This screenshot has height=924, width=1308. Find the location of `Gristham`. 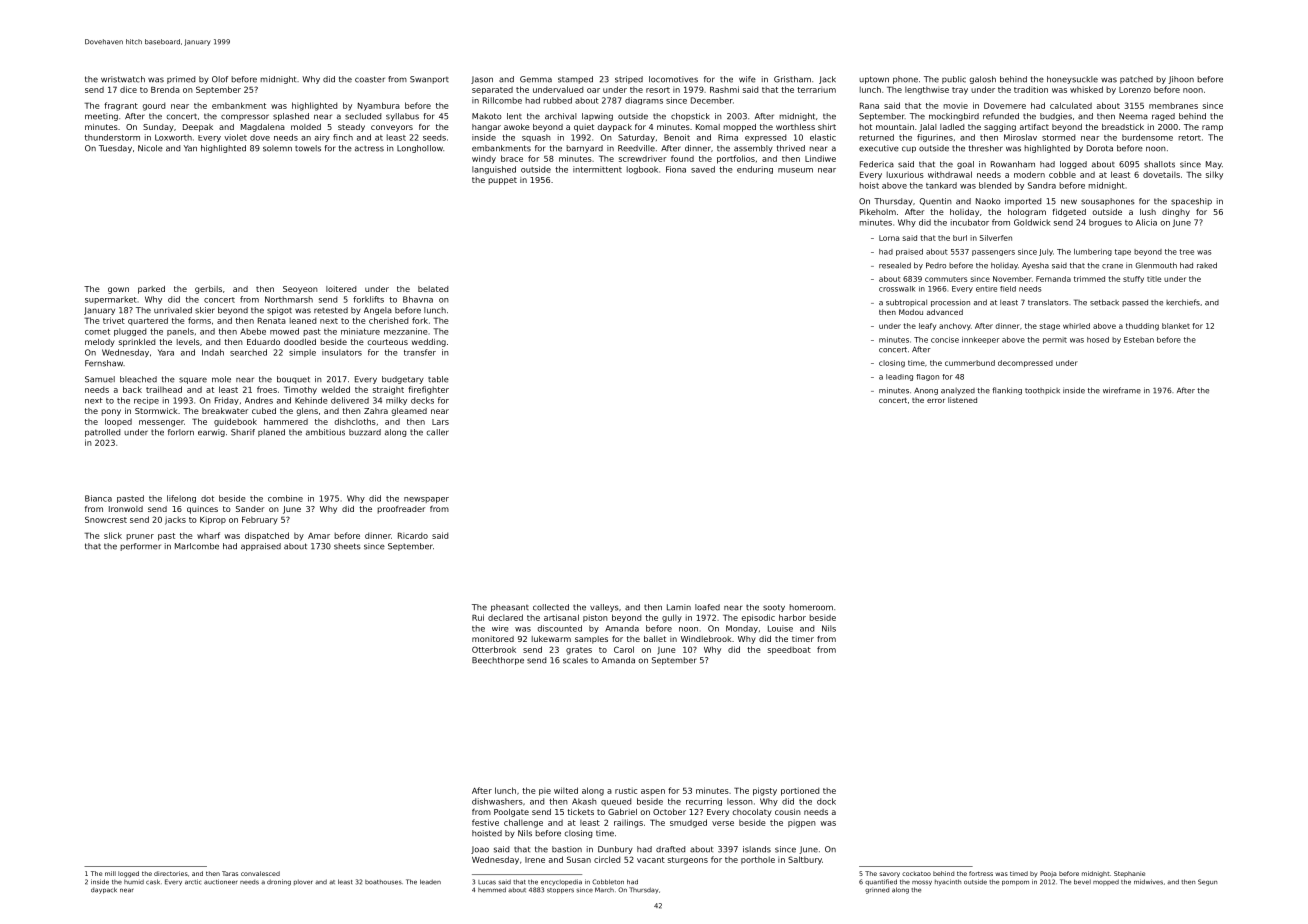

Gristham is located at coordinates (792, 79).
